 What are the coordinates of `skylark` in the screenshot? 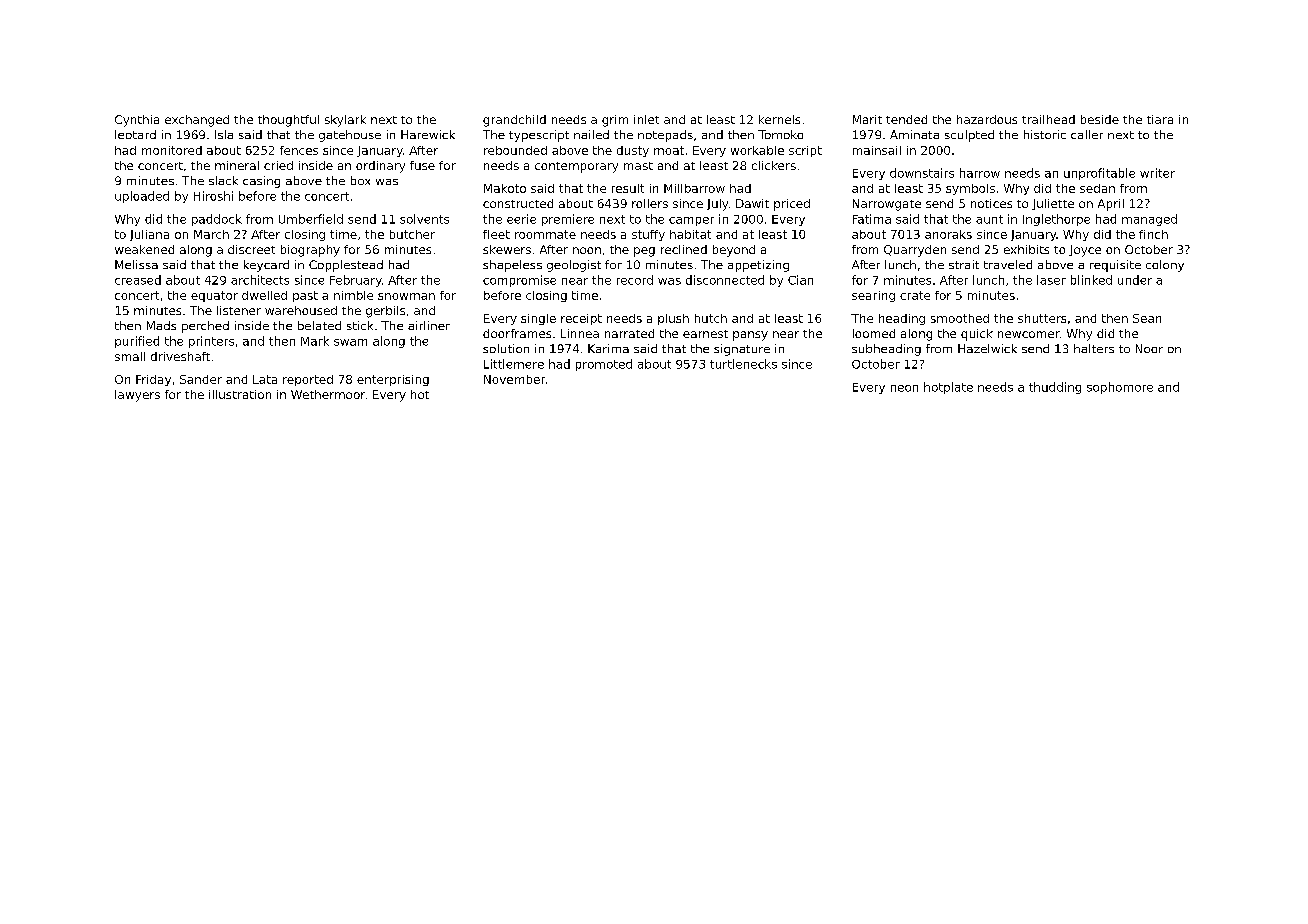 It's located at (345, 121).
